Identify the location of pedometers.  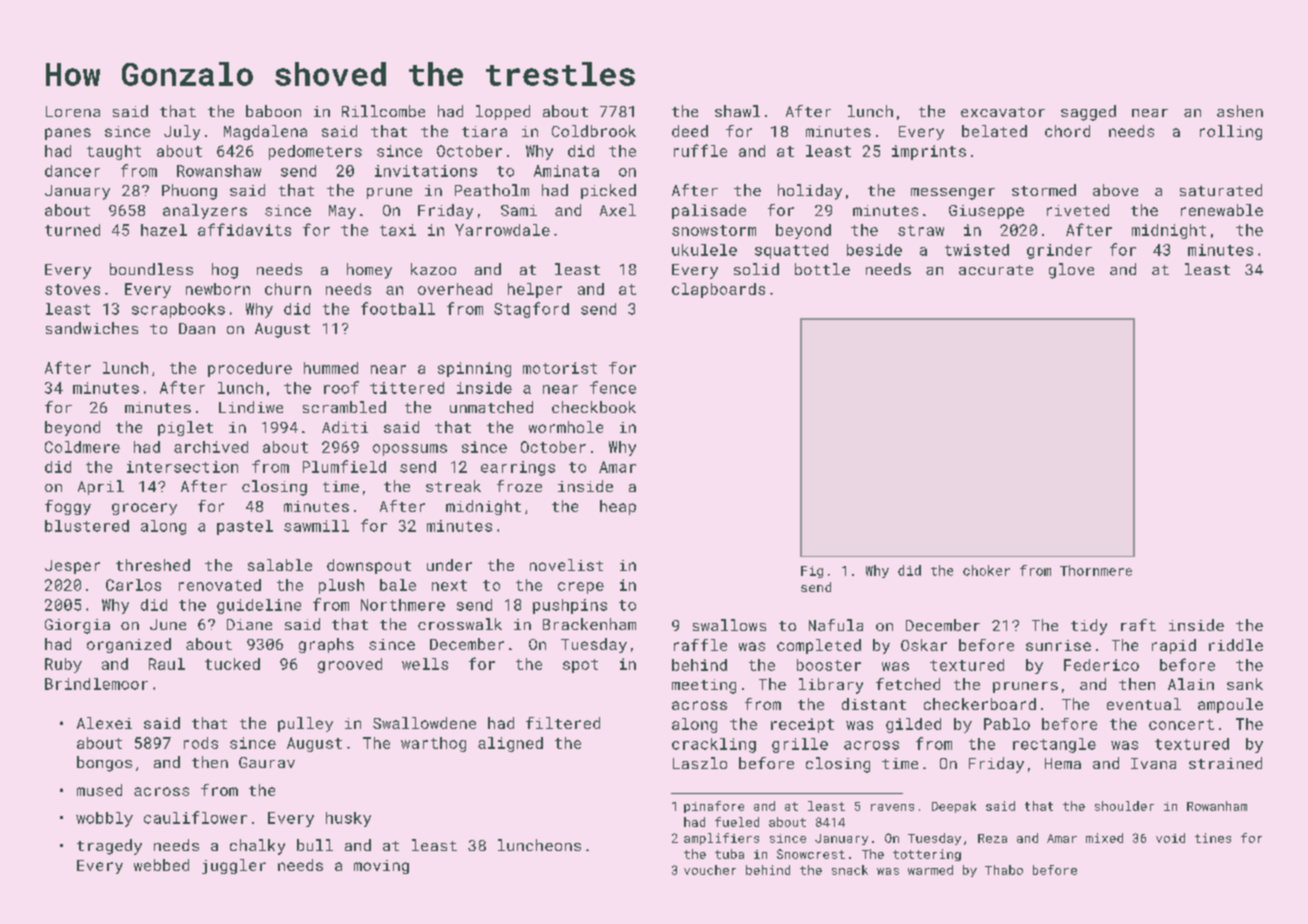
(315, 152).
